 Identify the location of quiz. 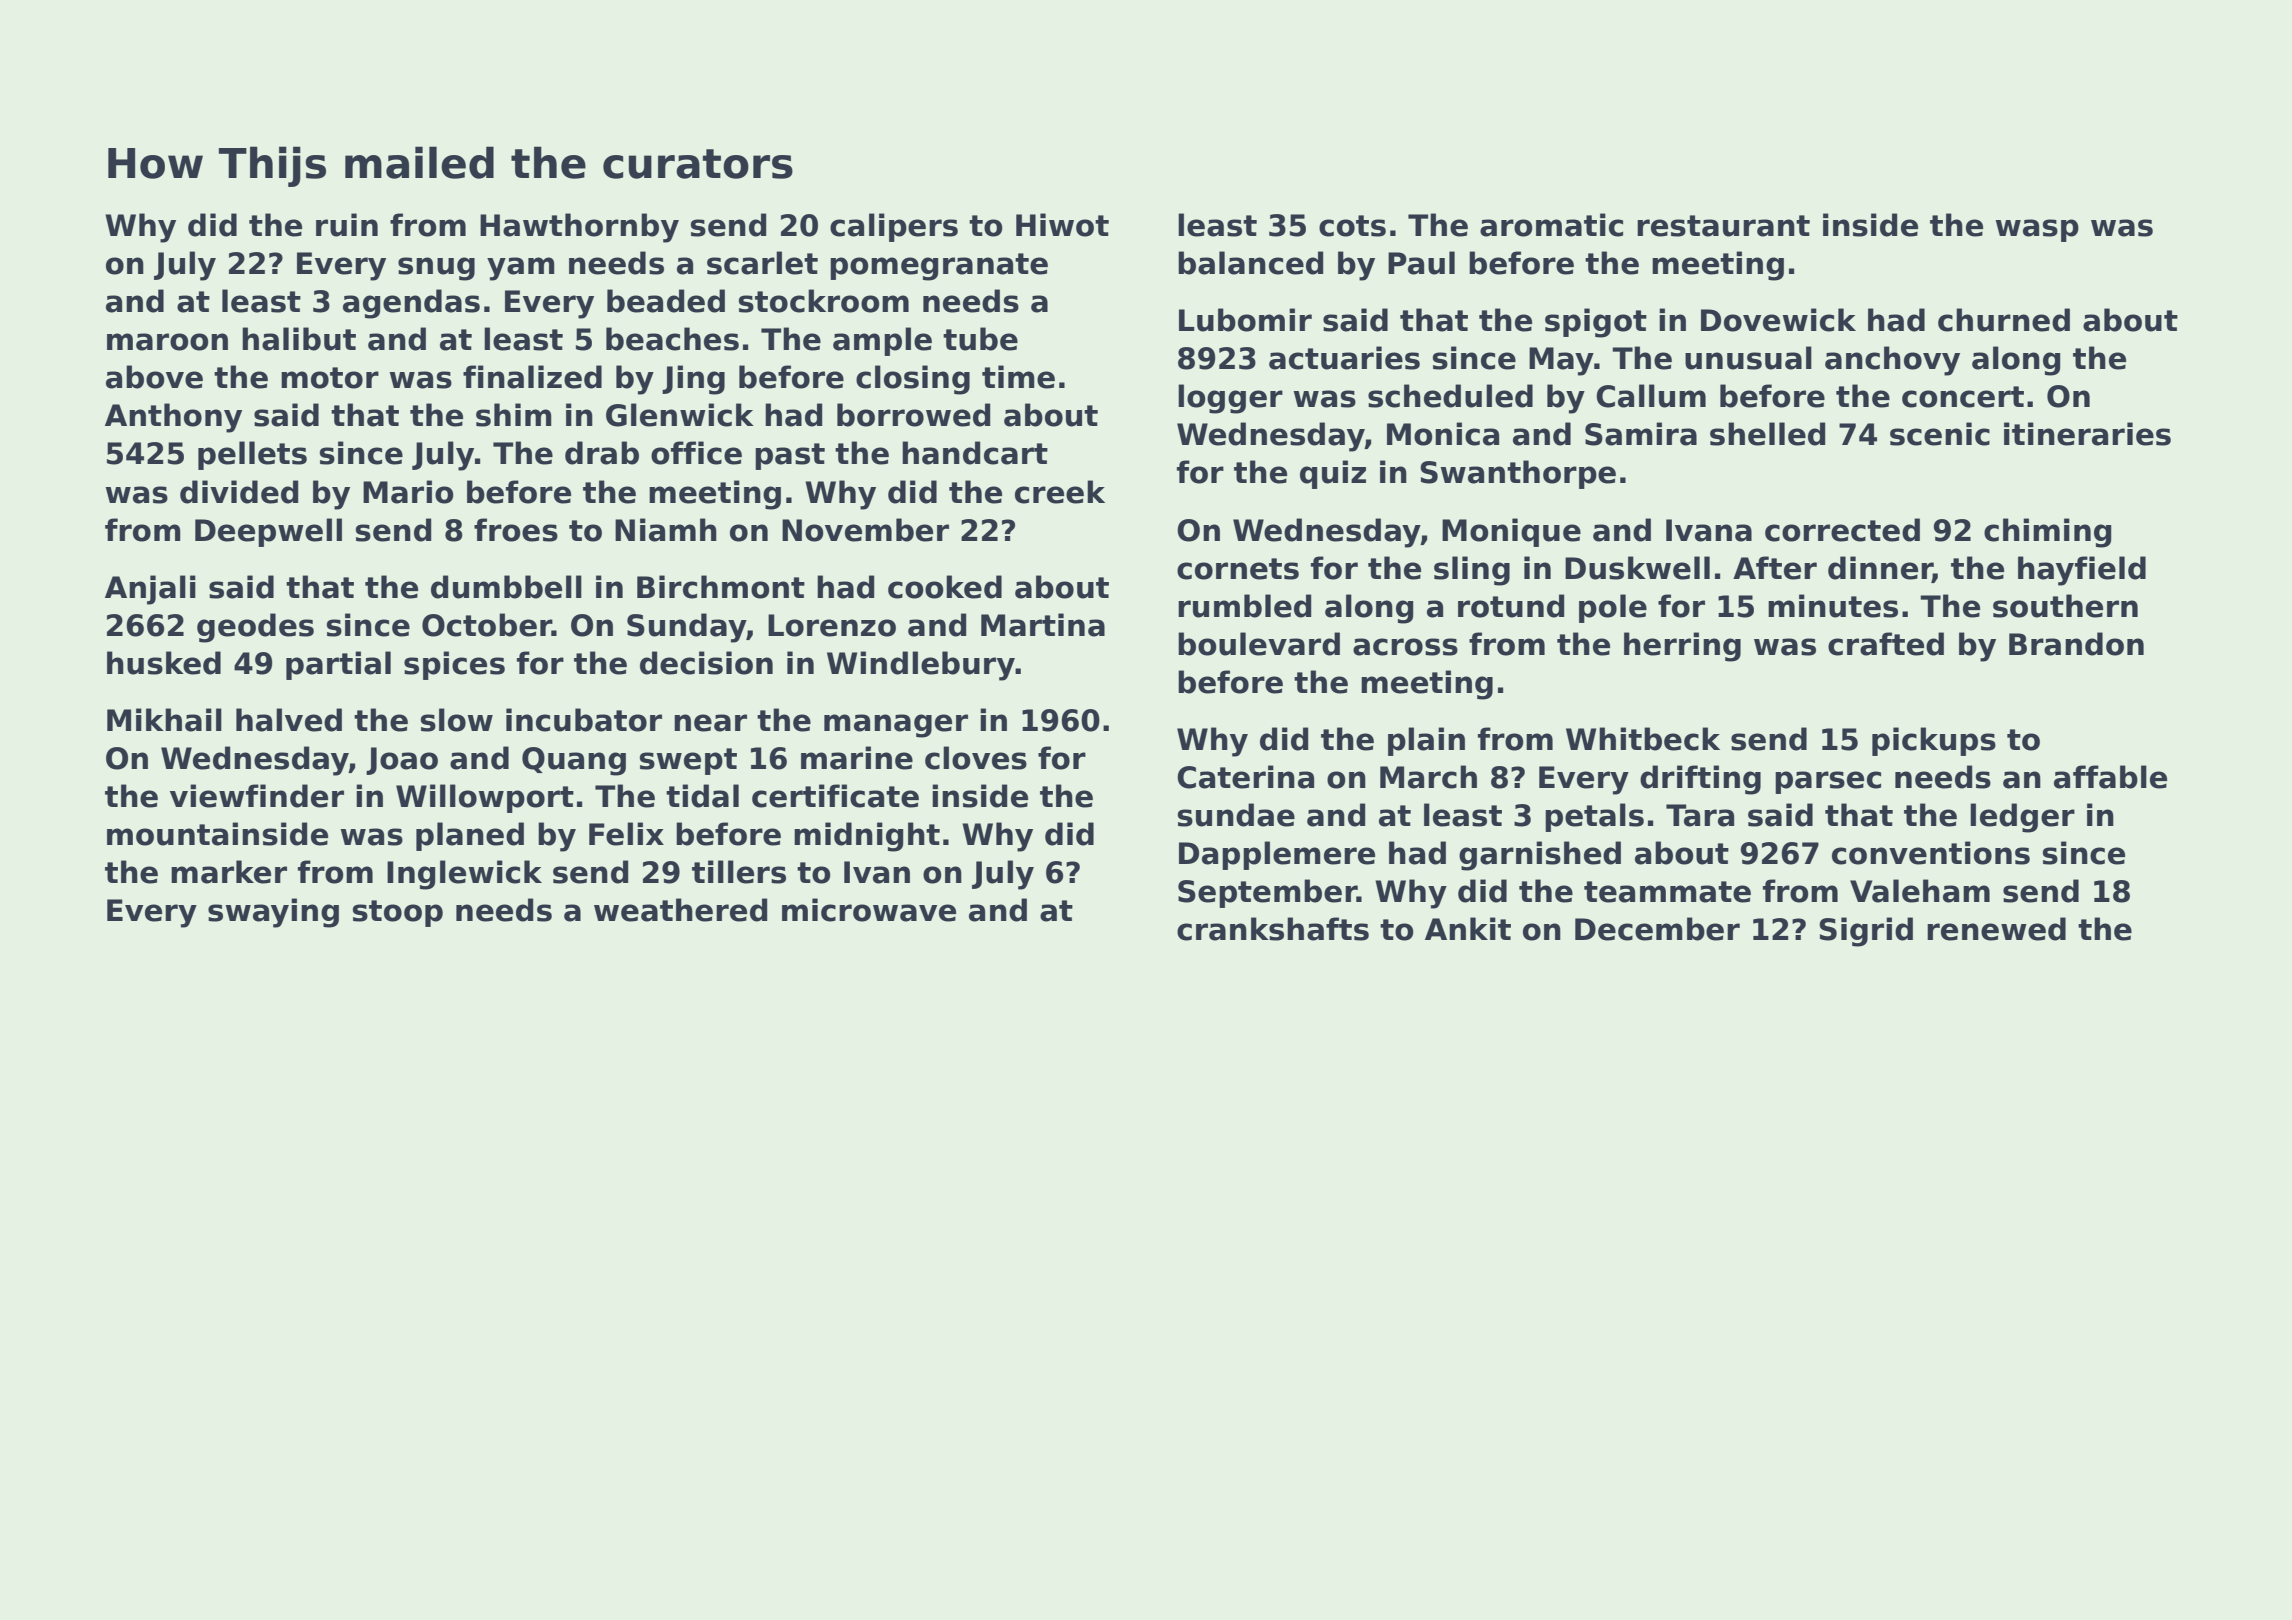
(1333, 474).
